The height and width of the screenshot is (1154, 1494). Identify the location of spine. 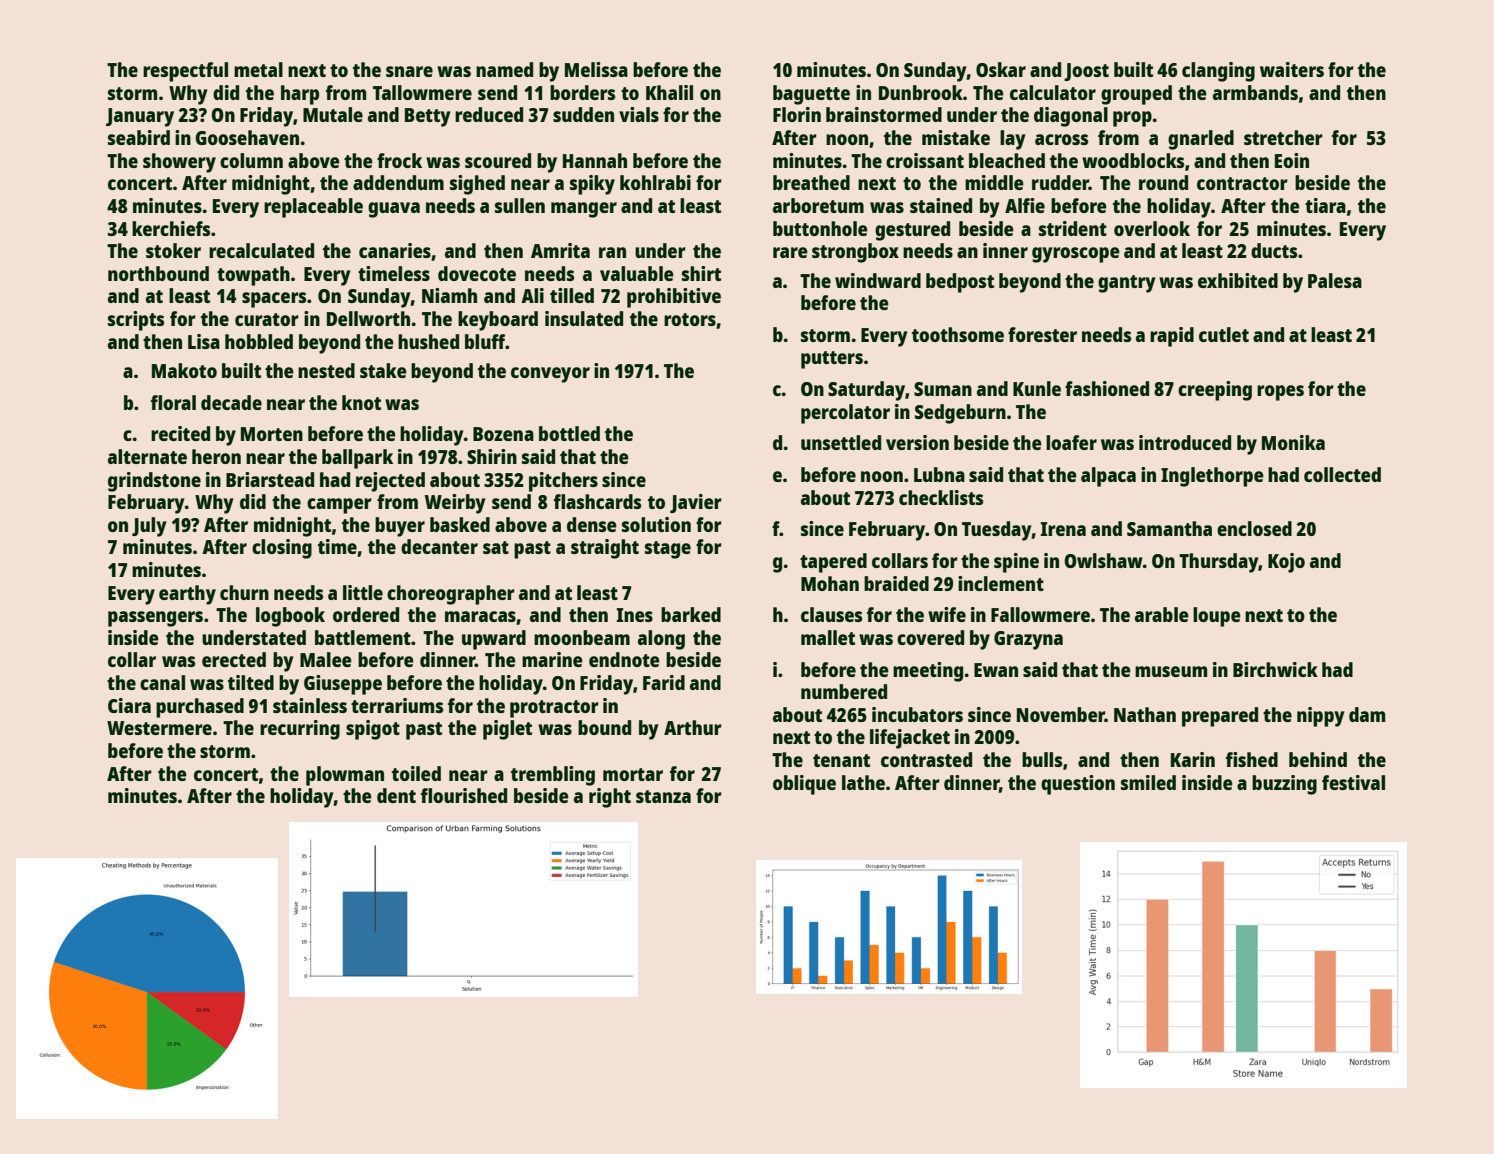
(1016, 563).
